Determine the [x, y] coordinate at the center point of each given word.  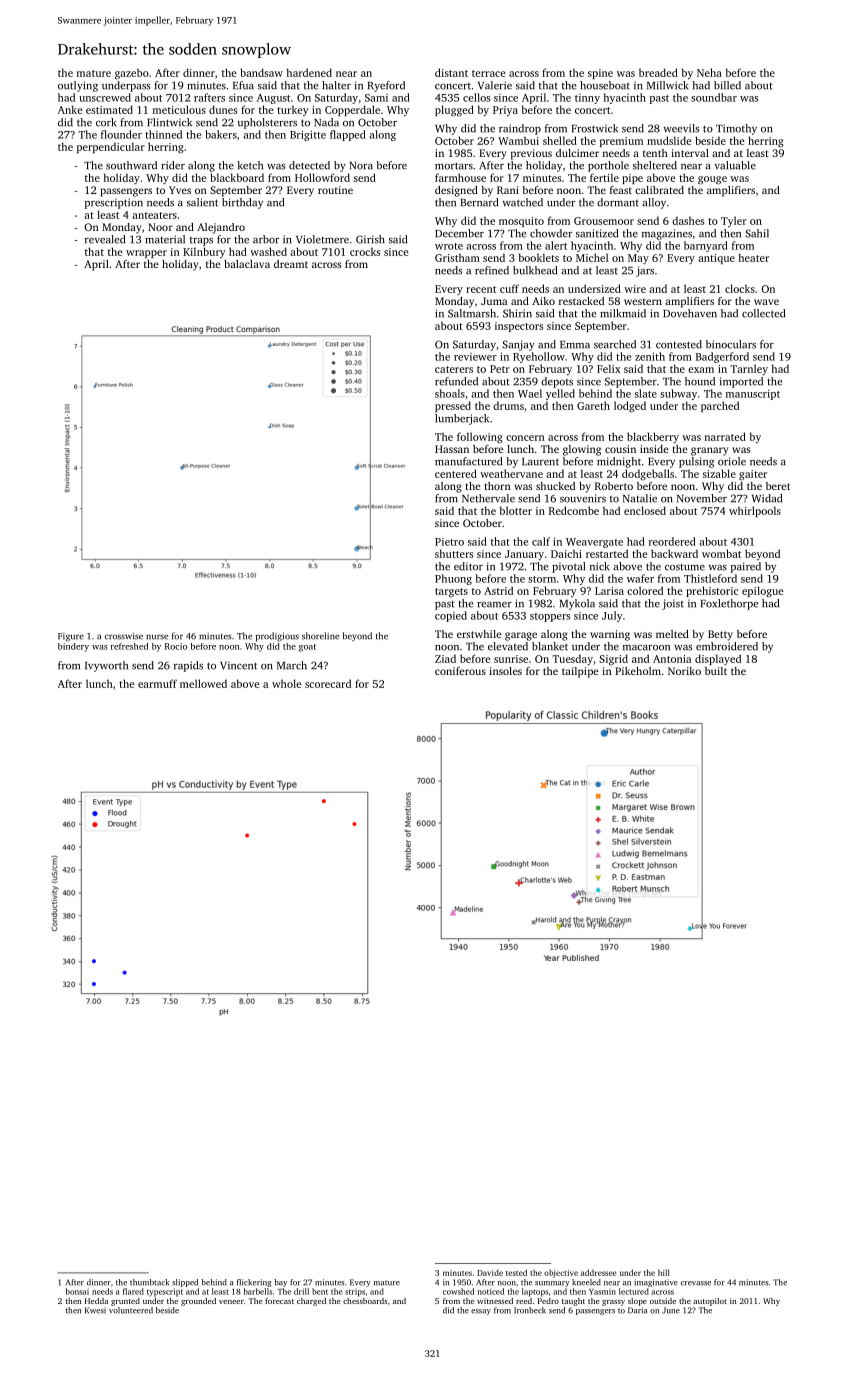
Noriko [684, 671]
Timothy [736, 129]
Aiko [543, 301]
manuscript [753, 395]
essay [481, 1312]
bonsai [77, 1291]
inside [654, 449]
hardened [309, 72]
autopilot [710, 1302]
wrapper [146, 254]
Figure [71, 637]
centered [456, 473]
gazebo [132, 73]
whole [286, 683]
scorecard [328, 683]
